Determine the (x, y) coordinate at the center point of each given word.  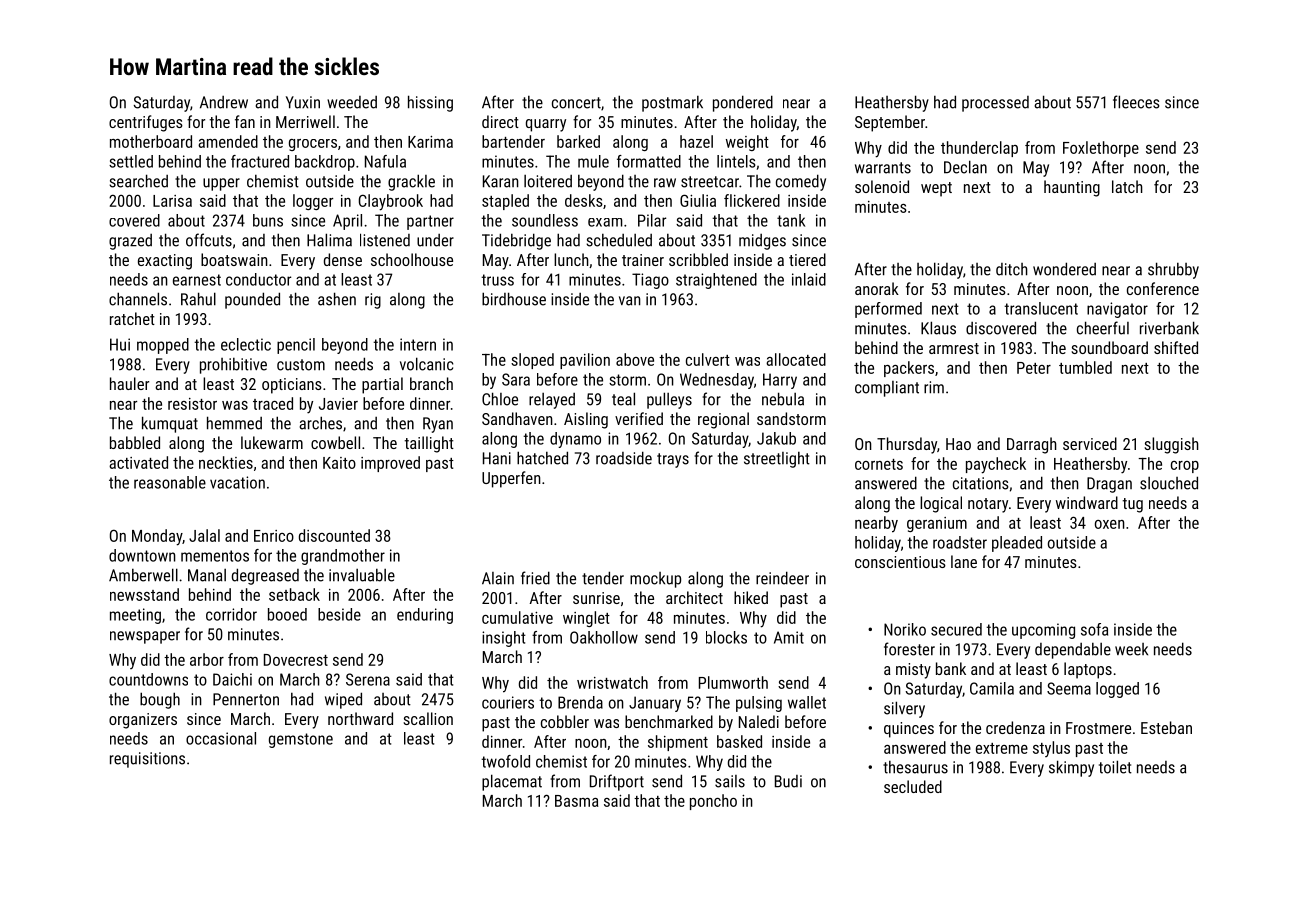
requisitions (147, 760)
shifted (1176, 347)
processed (995, 104)
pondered (743, 103)
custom (301, 365)
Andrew (224, 102)
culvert (708, 359)
